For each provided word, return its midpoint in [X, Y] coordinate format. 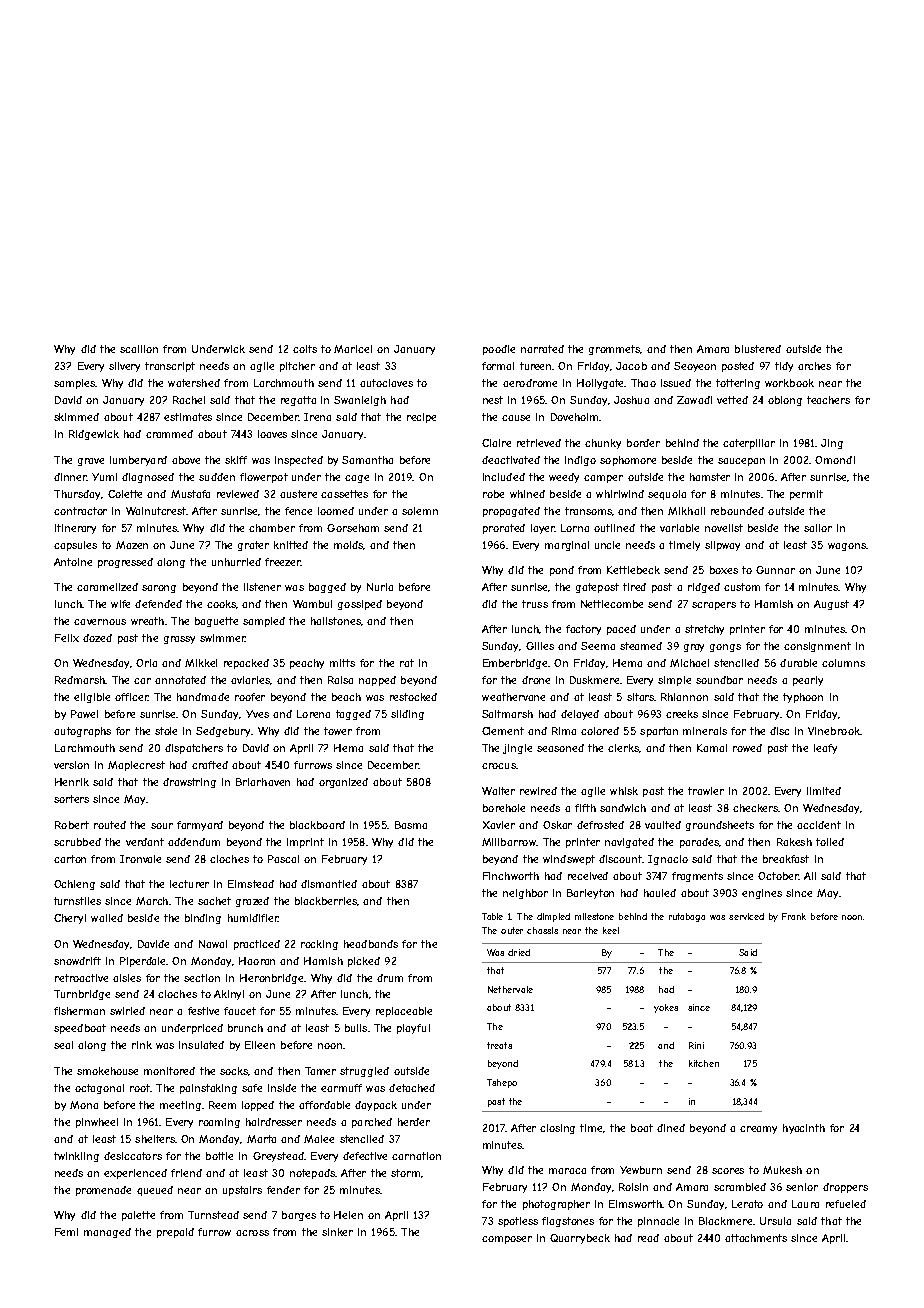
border [643, 443]
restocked [413, 697]
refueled [846, 1204]
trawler [706, 791]
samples [74, 384]
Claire [496, 443]
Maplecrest [136, 766]
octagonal [99, 1089]
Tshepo [502, 1083]
